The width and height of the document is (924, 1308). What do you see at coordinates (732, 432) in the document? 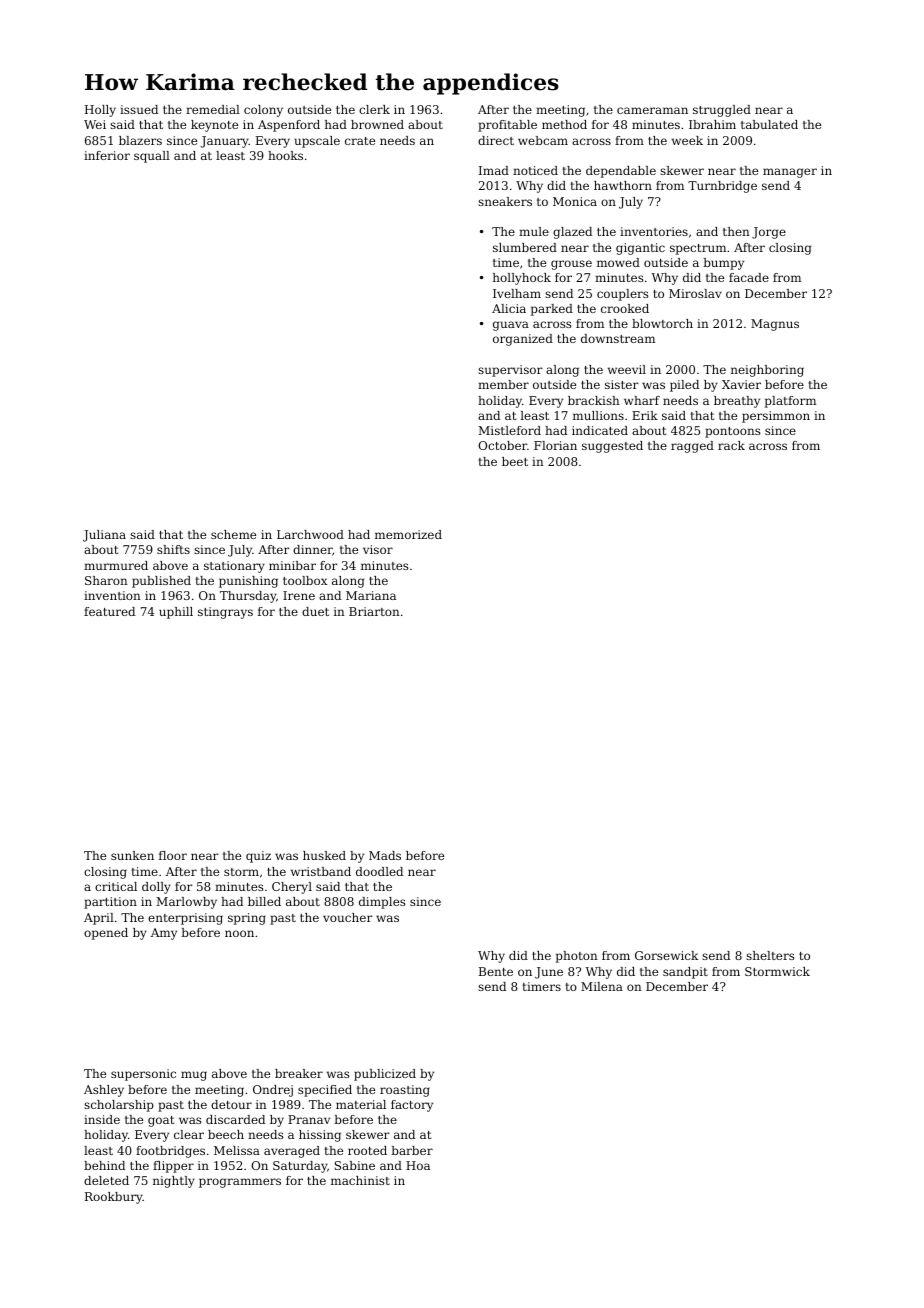
I see `pontoons` at bounding box center [732, 432].
